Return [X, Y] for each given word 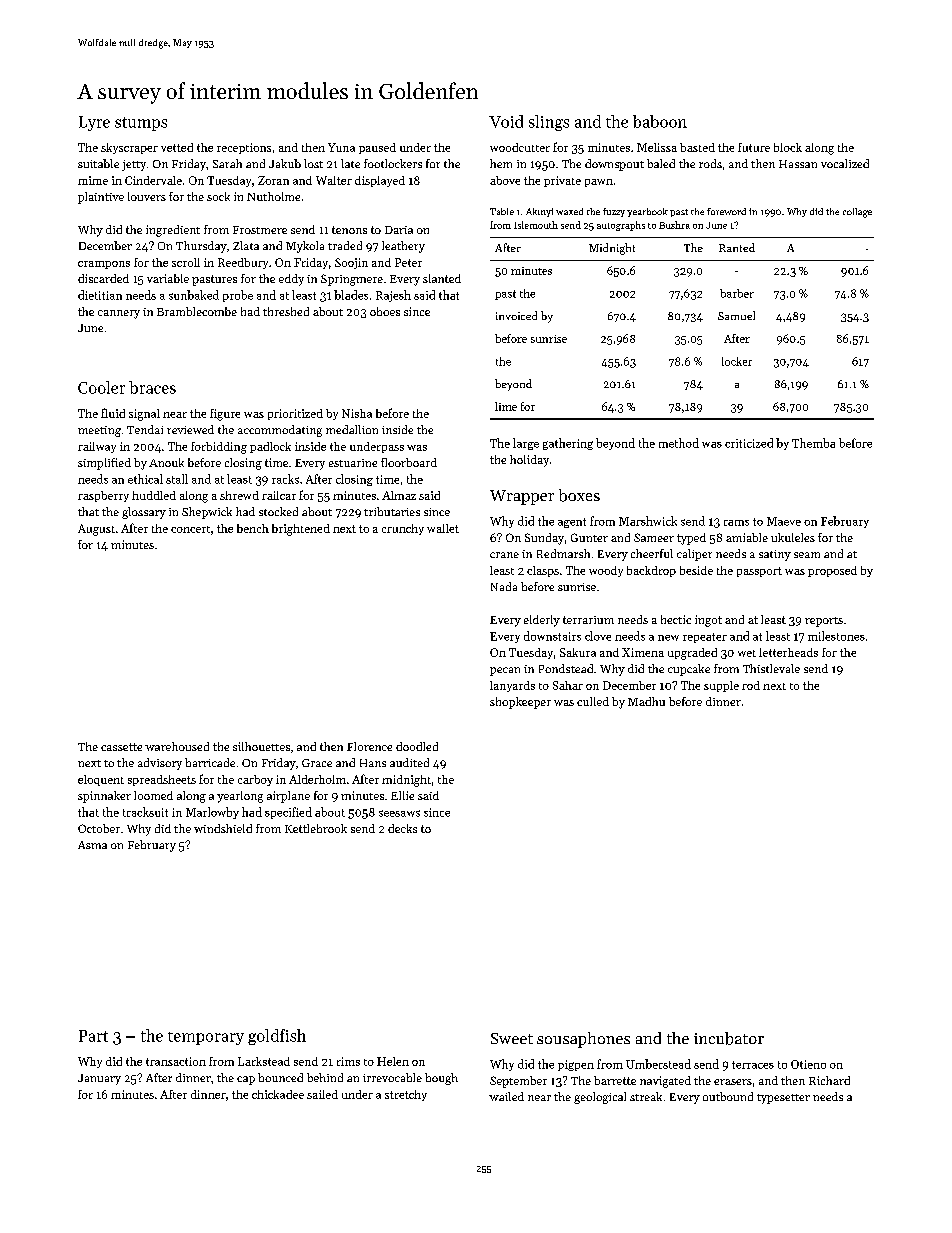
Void [506, 121]
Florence [369, 746]
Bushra [674, 225]
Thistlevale [771, 668]
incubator [729, 1038]
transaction [176, 1061]
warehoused [177, 746]
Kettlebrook [316, 828]
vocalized [845, 163]
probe [238, 296]
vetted [177, 147]
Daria [399, 230]
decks [402, 828]
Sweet [512, 1038]
